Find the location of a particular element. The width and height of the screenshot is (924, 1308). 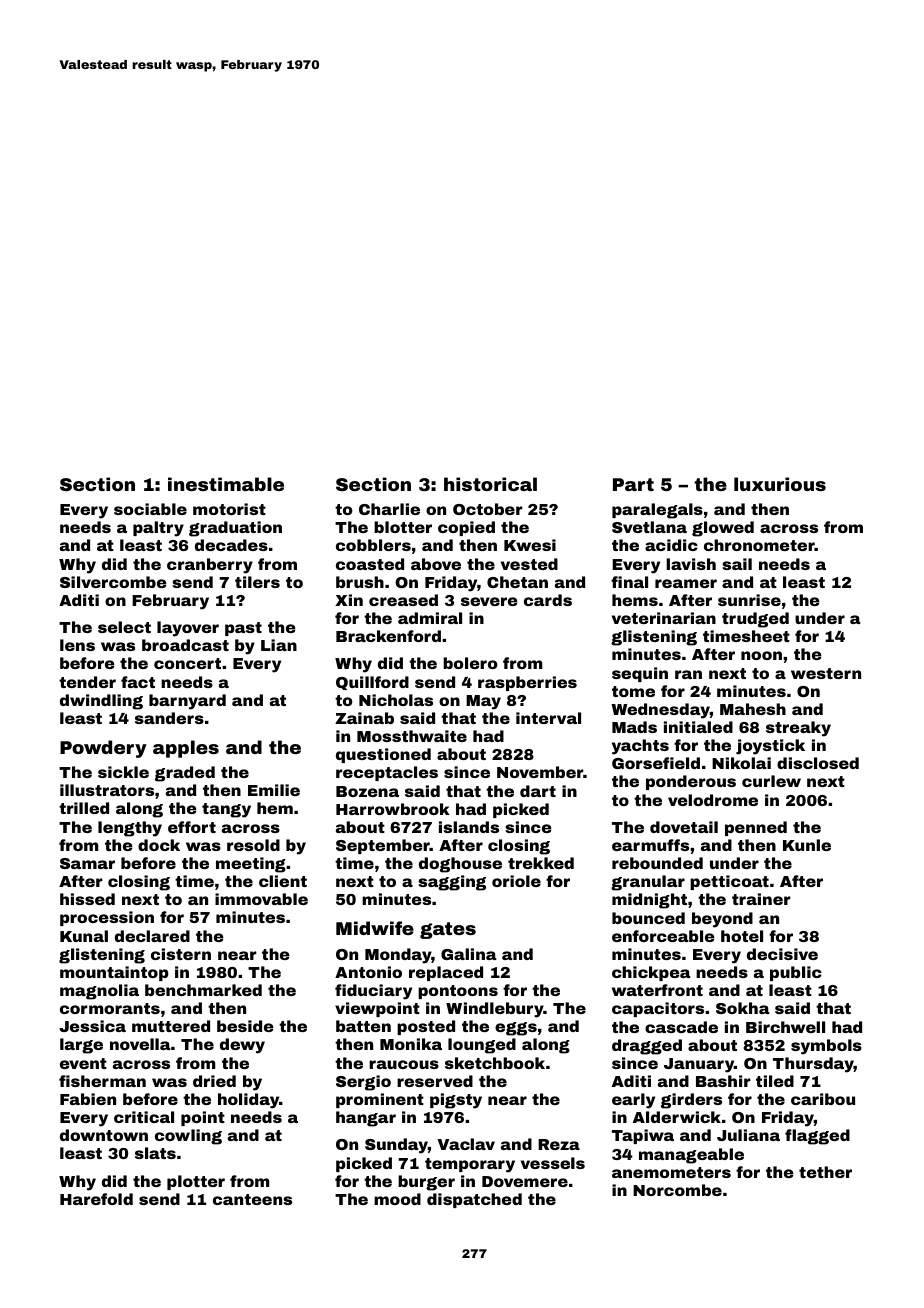

sketchbook is located at coordinates (495, 1063).
